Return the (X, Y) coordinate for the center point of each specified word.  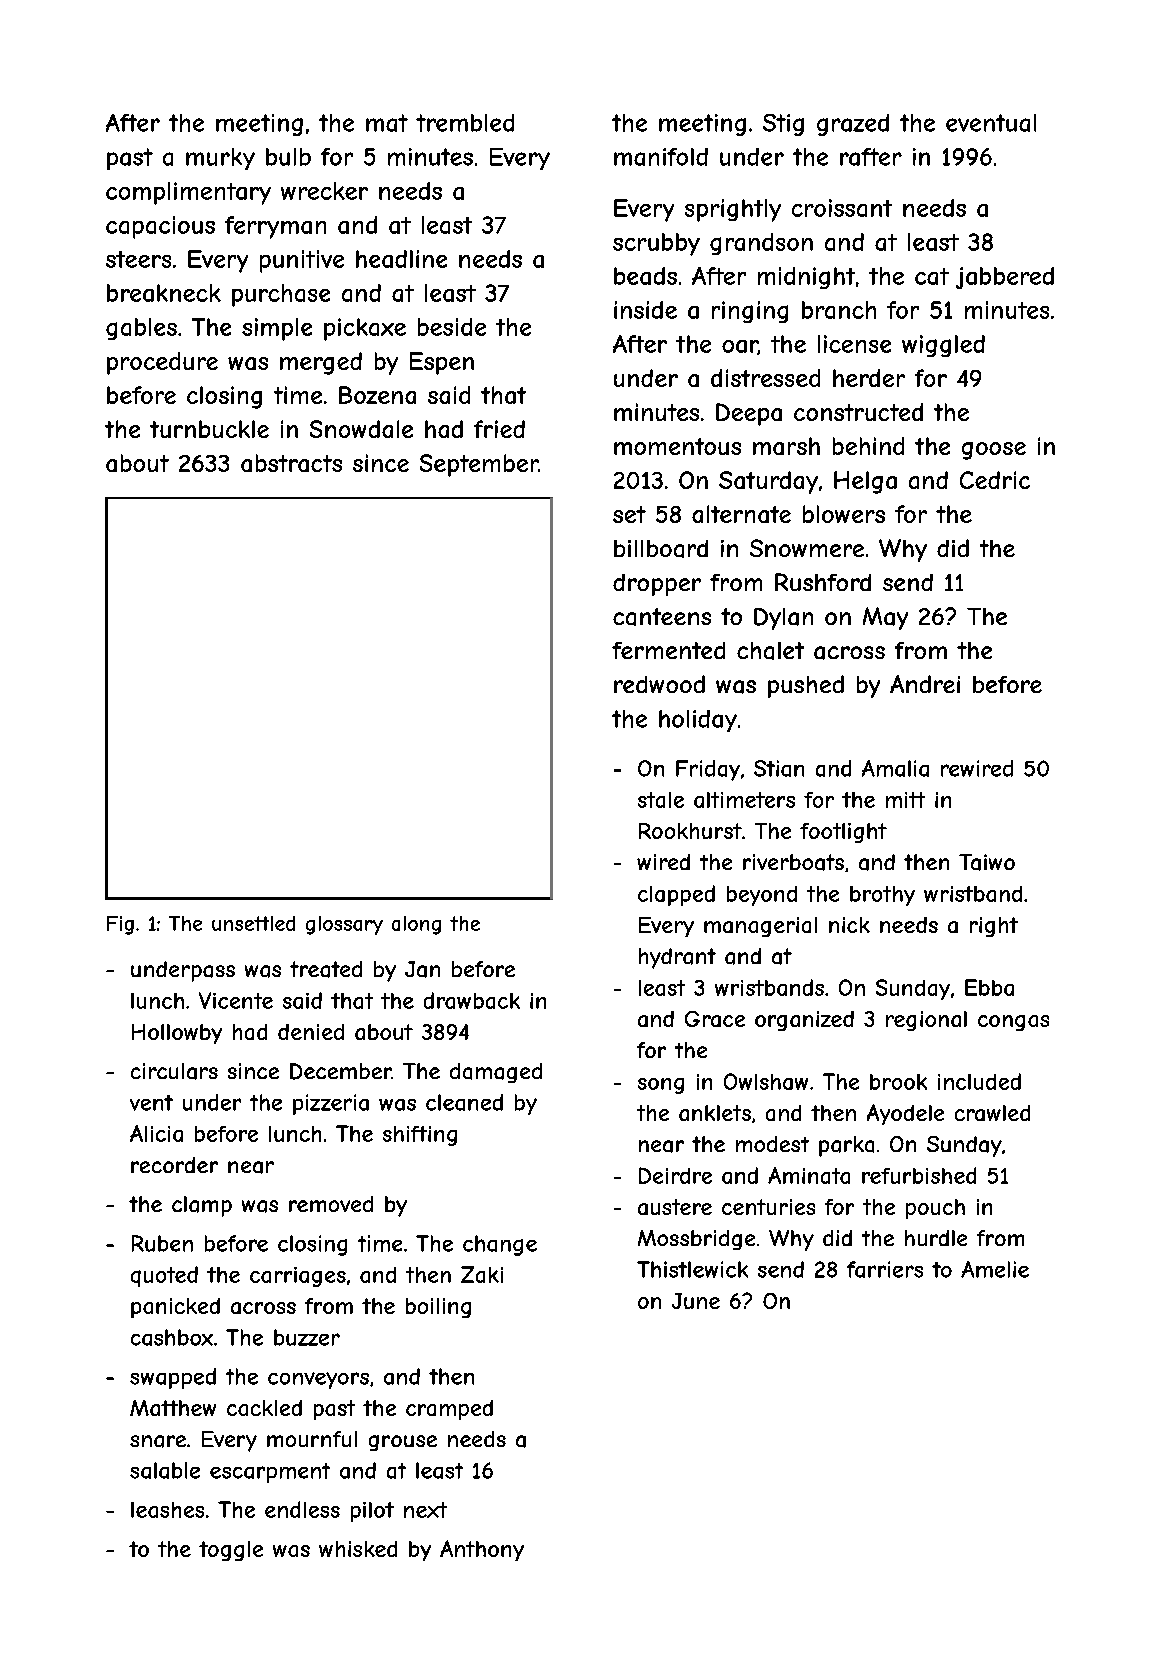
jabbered (1005, 278)
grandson (761, 244)
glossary (344, 925)
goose (994, 451)
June (696, 1301)
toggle (231, 1551)
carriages (298, 1277)
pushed (806, 686)
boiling (438, 1308)
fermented (668, 650)
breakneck (164, 293)
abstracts (291, 463)
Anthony (482, 1550)
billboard (661, 549)
